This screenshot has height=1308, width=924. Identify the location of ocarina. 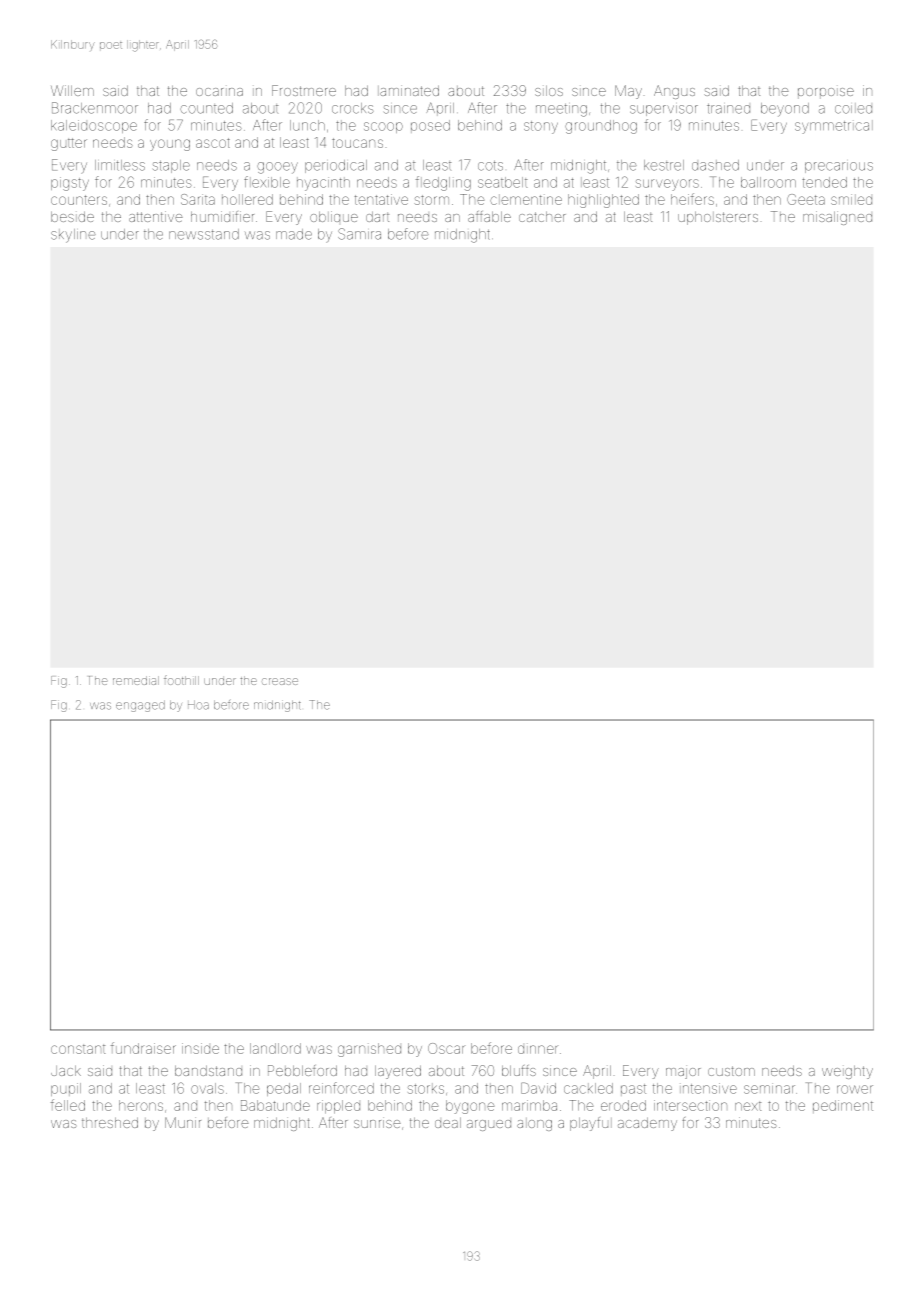
(219, 92).
